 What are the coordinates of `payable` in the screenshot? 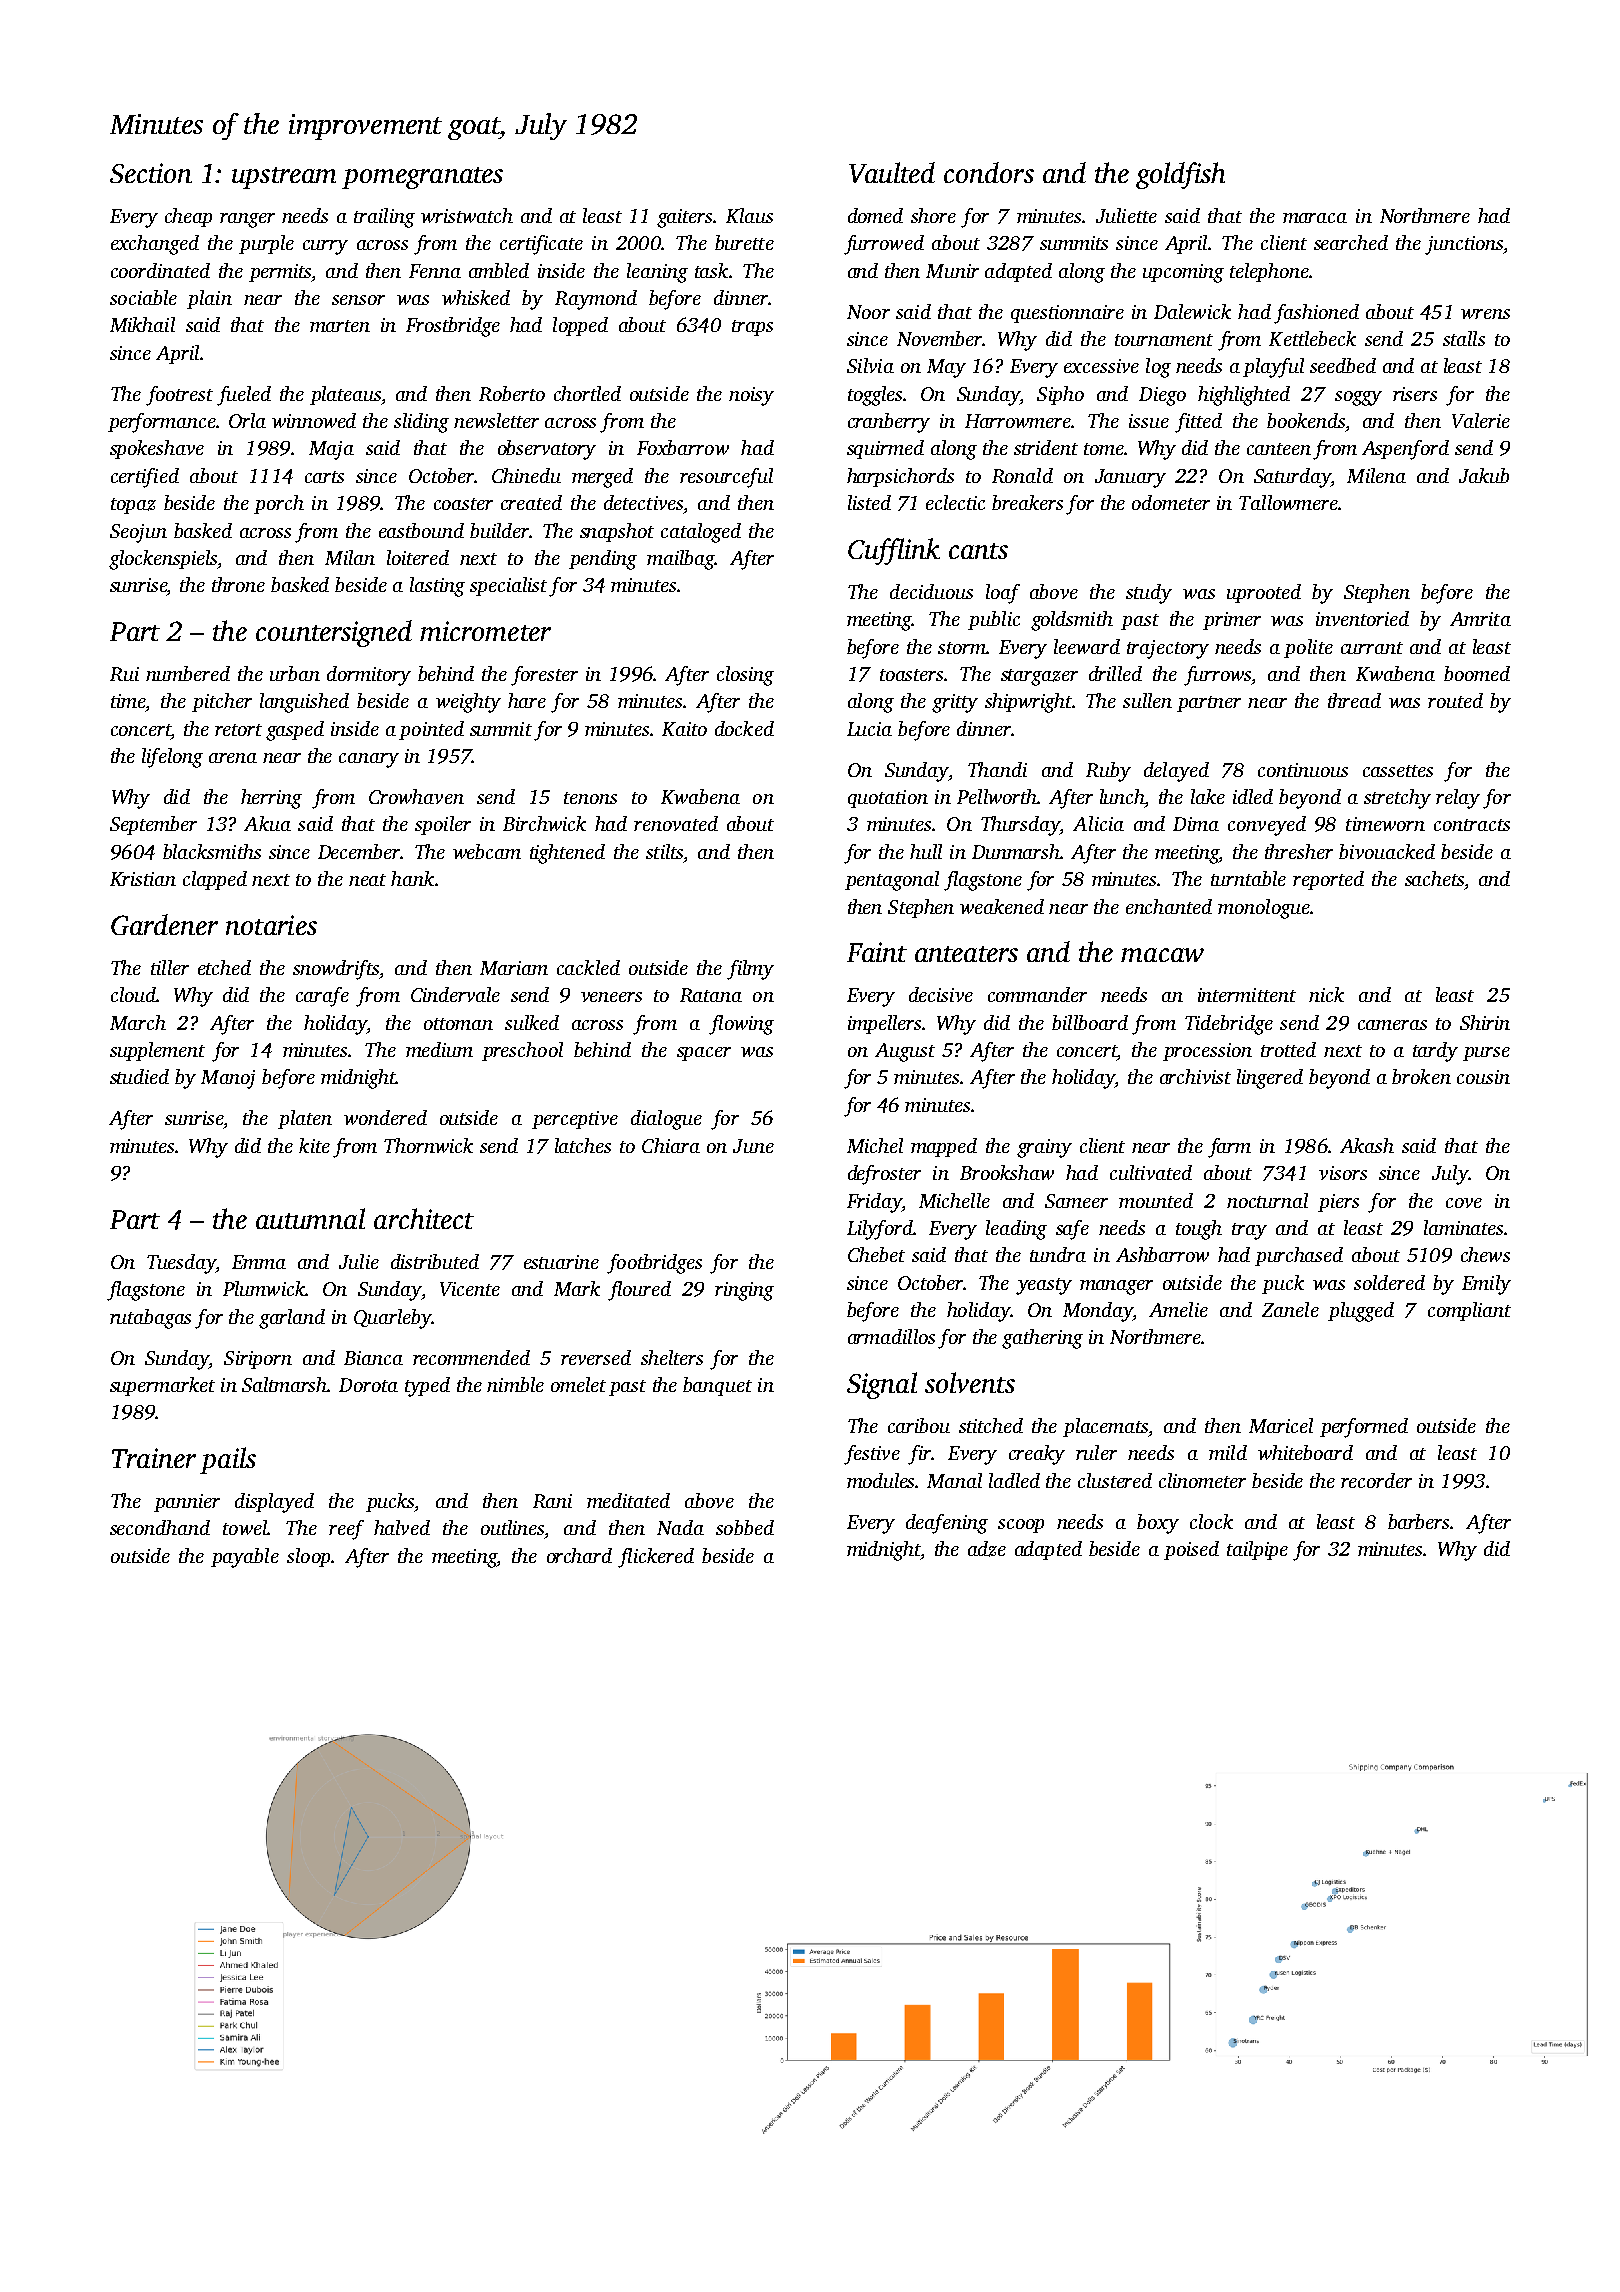 It's located at (245, 1558).
